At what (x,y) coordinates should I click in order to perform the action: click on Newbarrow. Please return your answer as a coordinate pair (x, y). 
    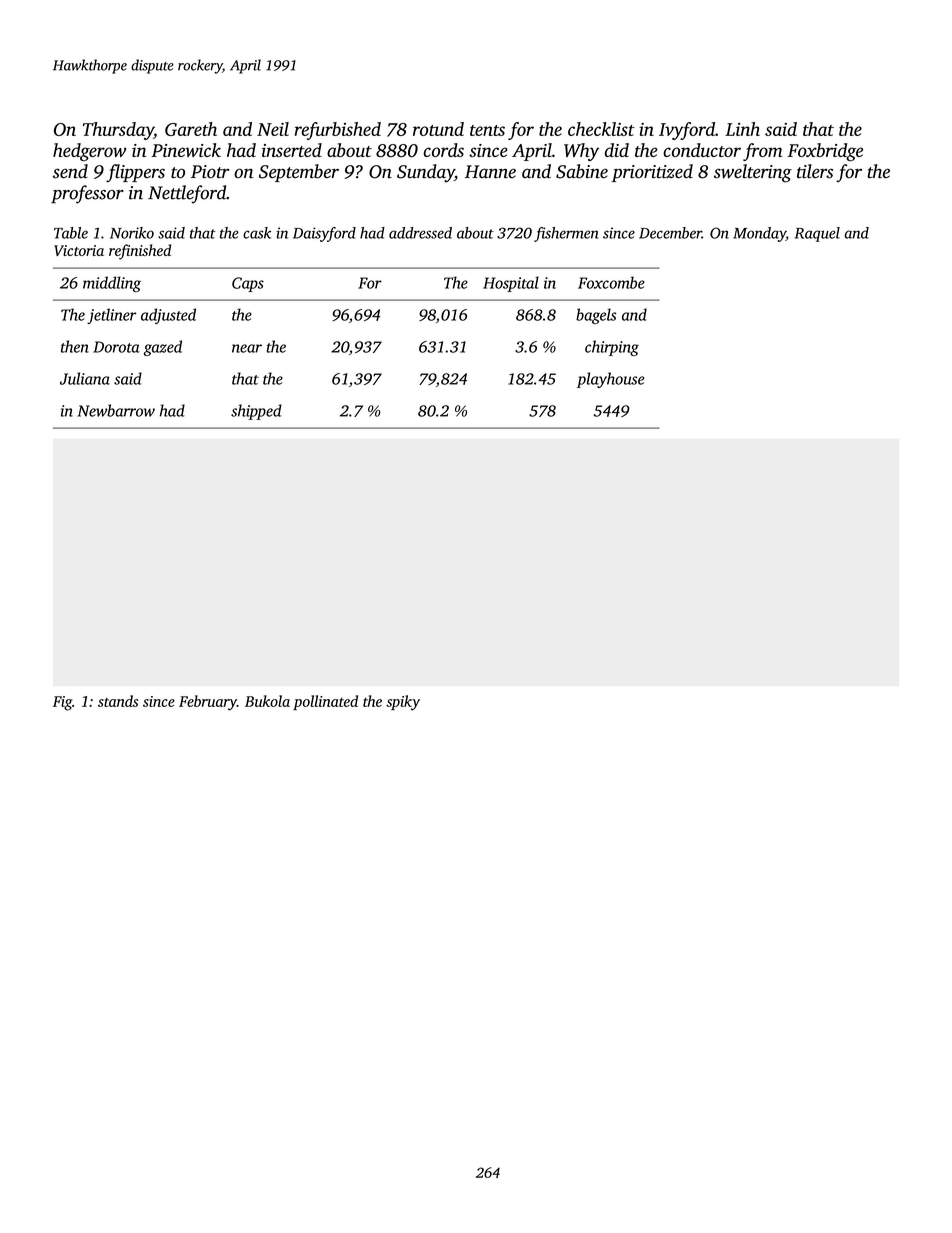
    Looking at the image, I should click on (116, 410).
